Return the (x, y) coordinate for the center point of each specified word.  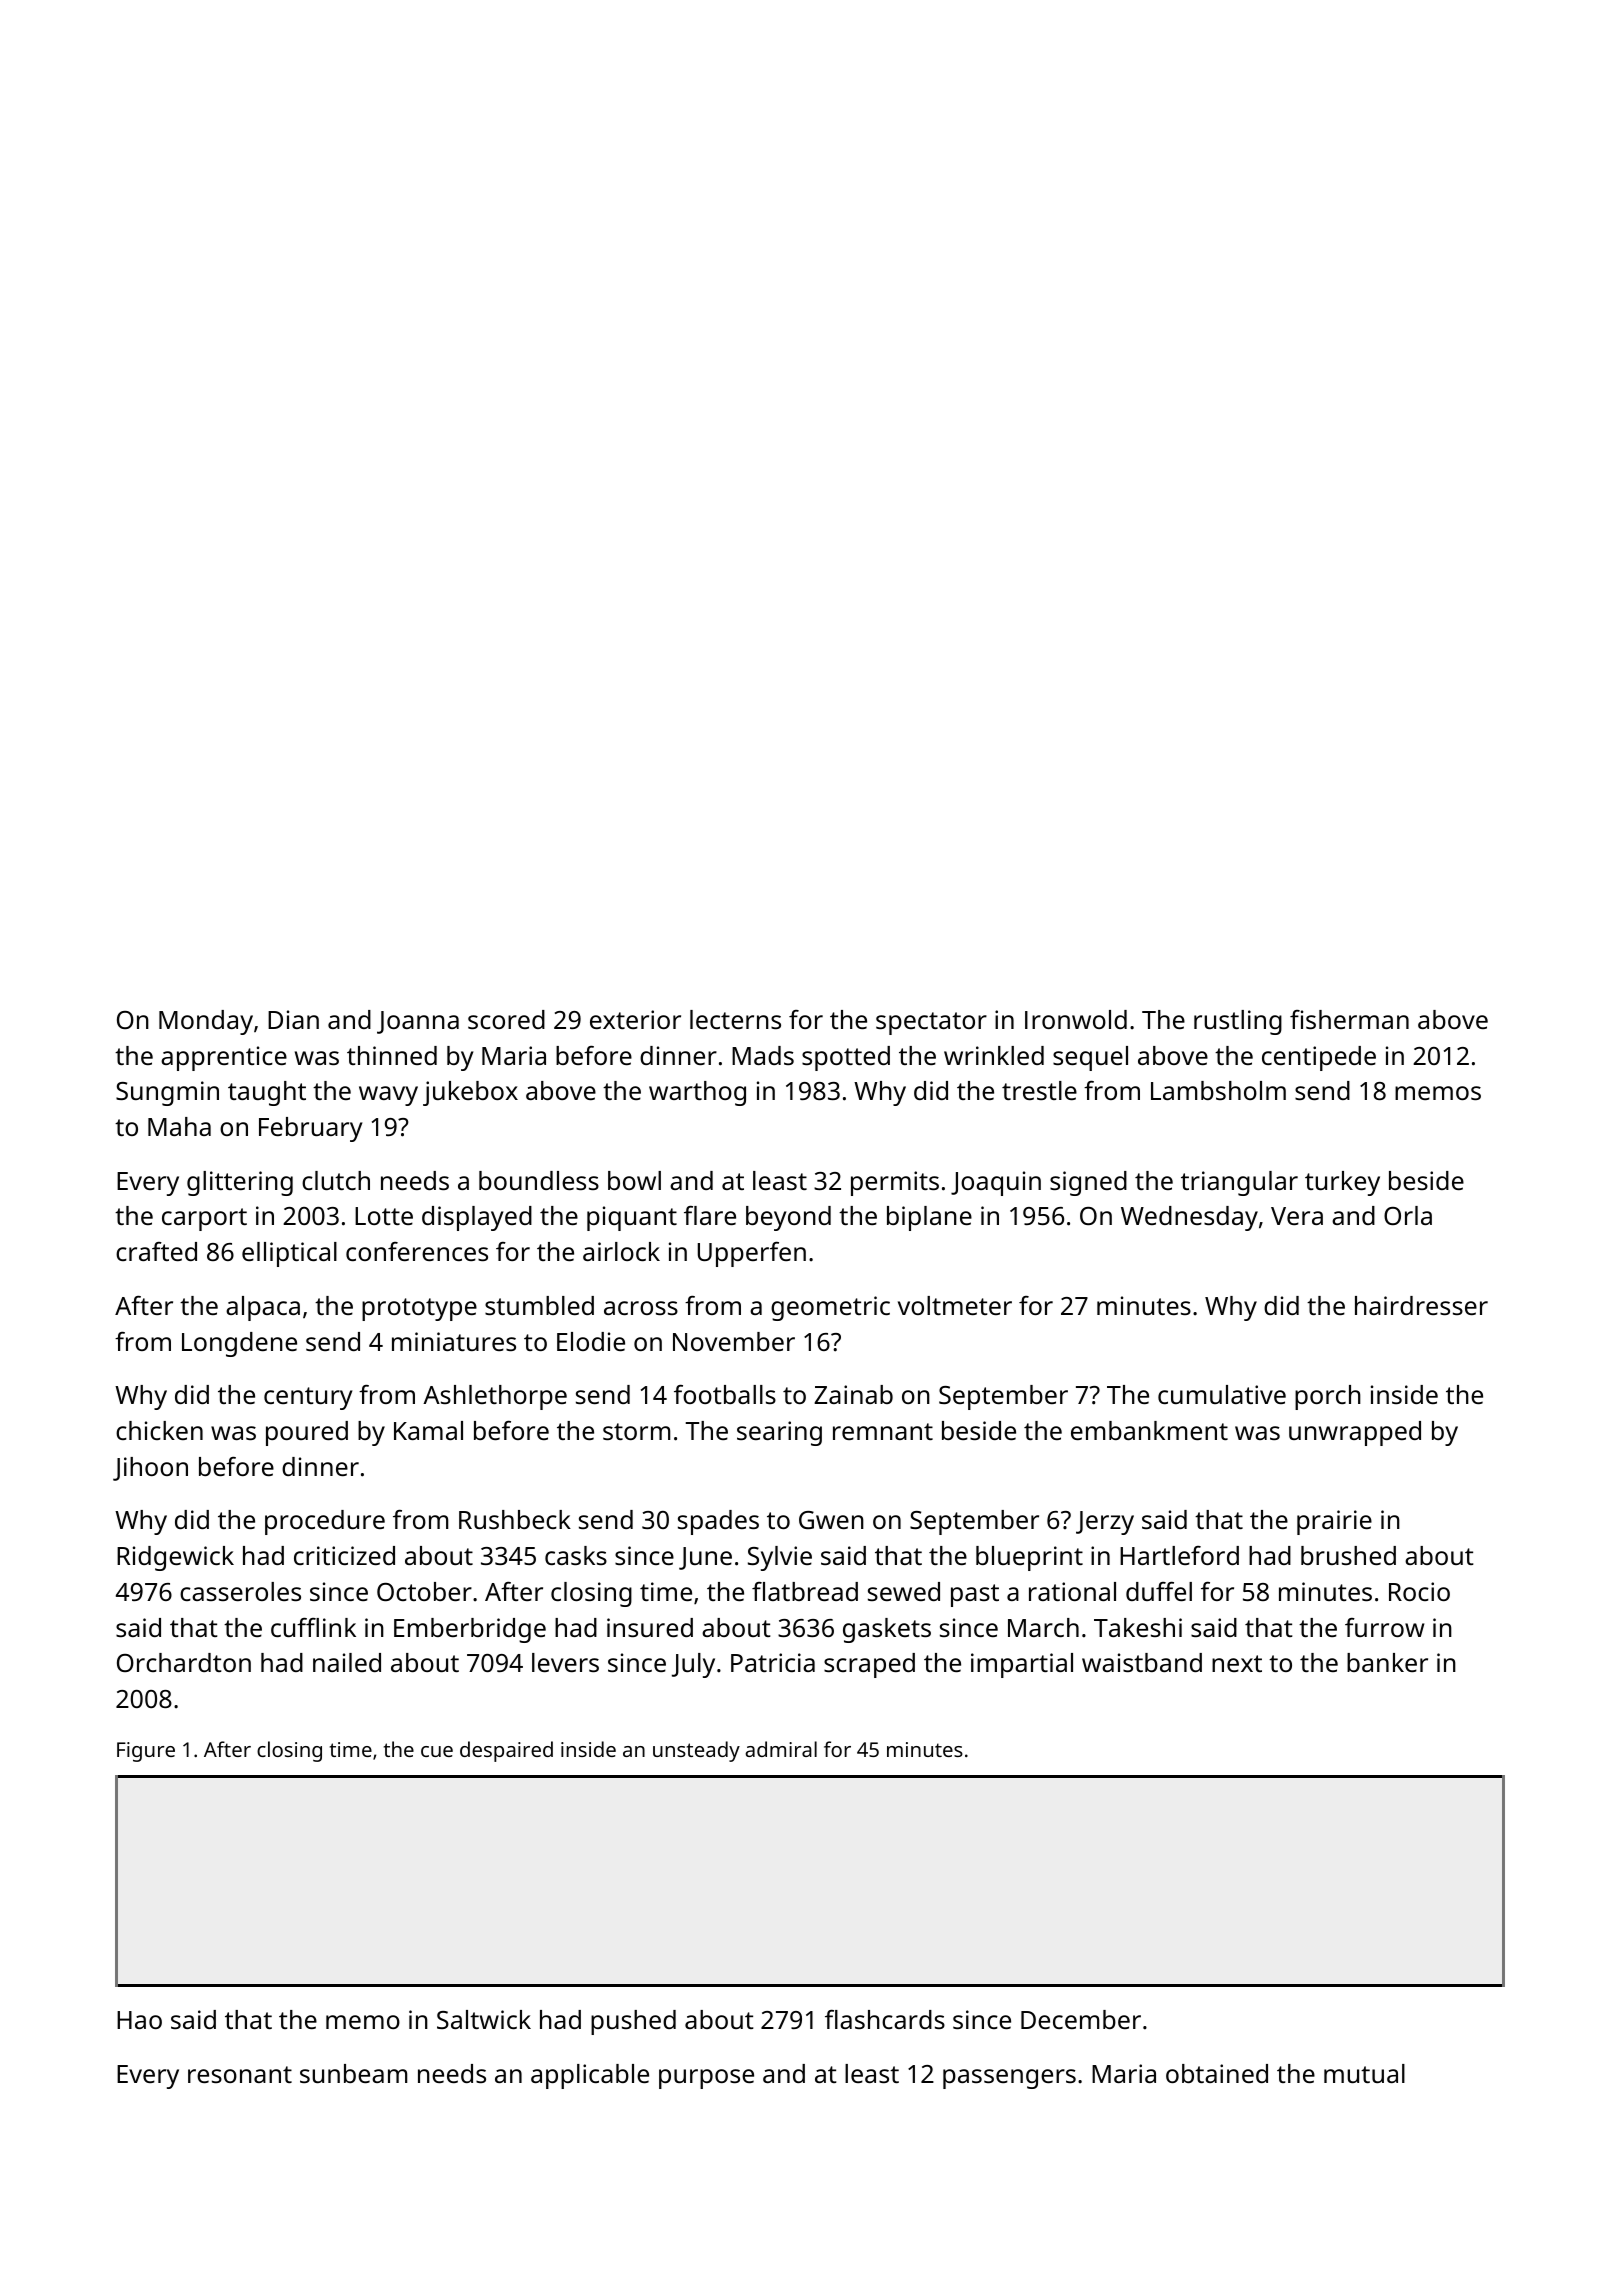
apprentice (224, 1058)
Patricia (773, 1662)
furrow (1384, 1627)
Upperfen (752, 1254)
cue (437, 1751)
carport (204, 1219)
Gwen (831, 1520)
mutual (1364, 2073)
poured (307, 1433)
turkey (1342, 1183)
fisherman (1349, 1019)
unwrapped (1355, 1433)
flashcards (885, 2019)
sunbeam (353, 2073)
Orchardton (184, 1662)
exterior (635, 1019)
